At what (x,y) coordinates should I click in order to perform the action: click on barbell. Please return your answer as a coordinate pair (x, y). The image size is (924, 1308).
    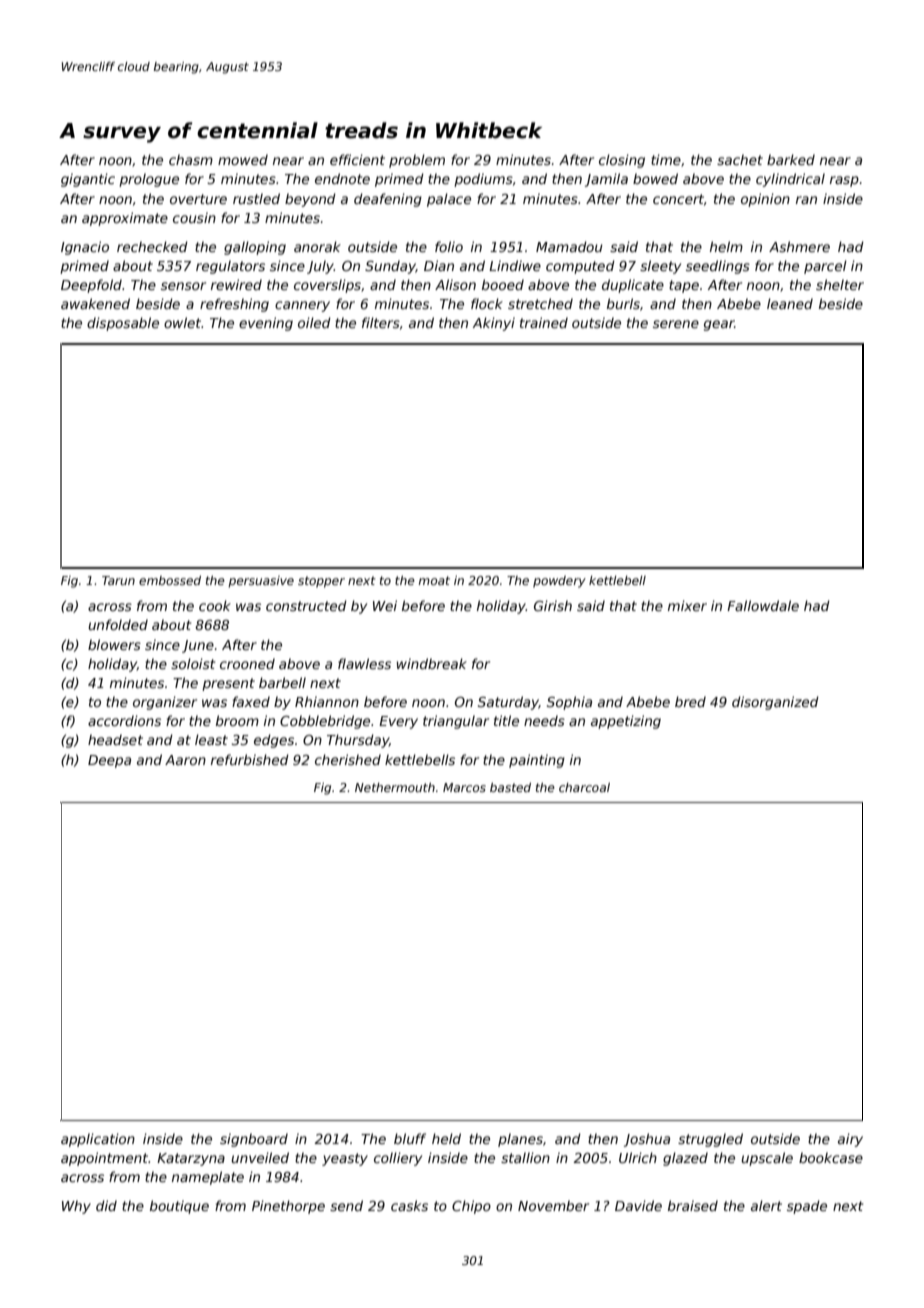
    Looking at the image, I should click on (282, 682).
